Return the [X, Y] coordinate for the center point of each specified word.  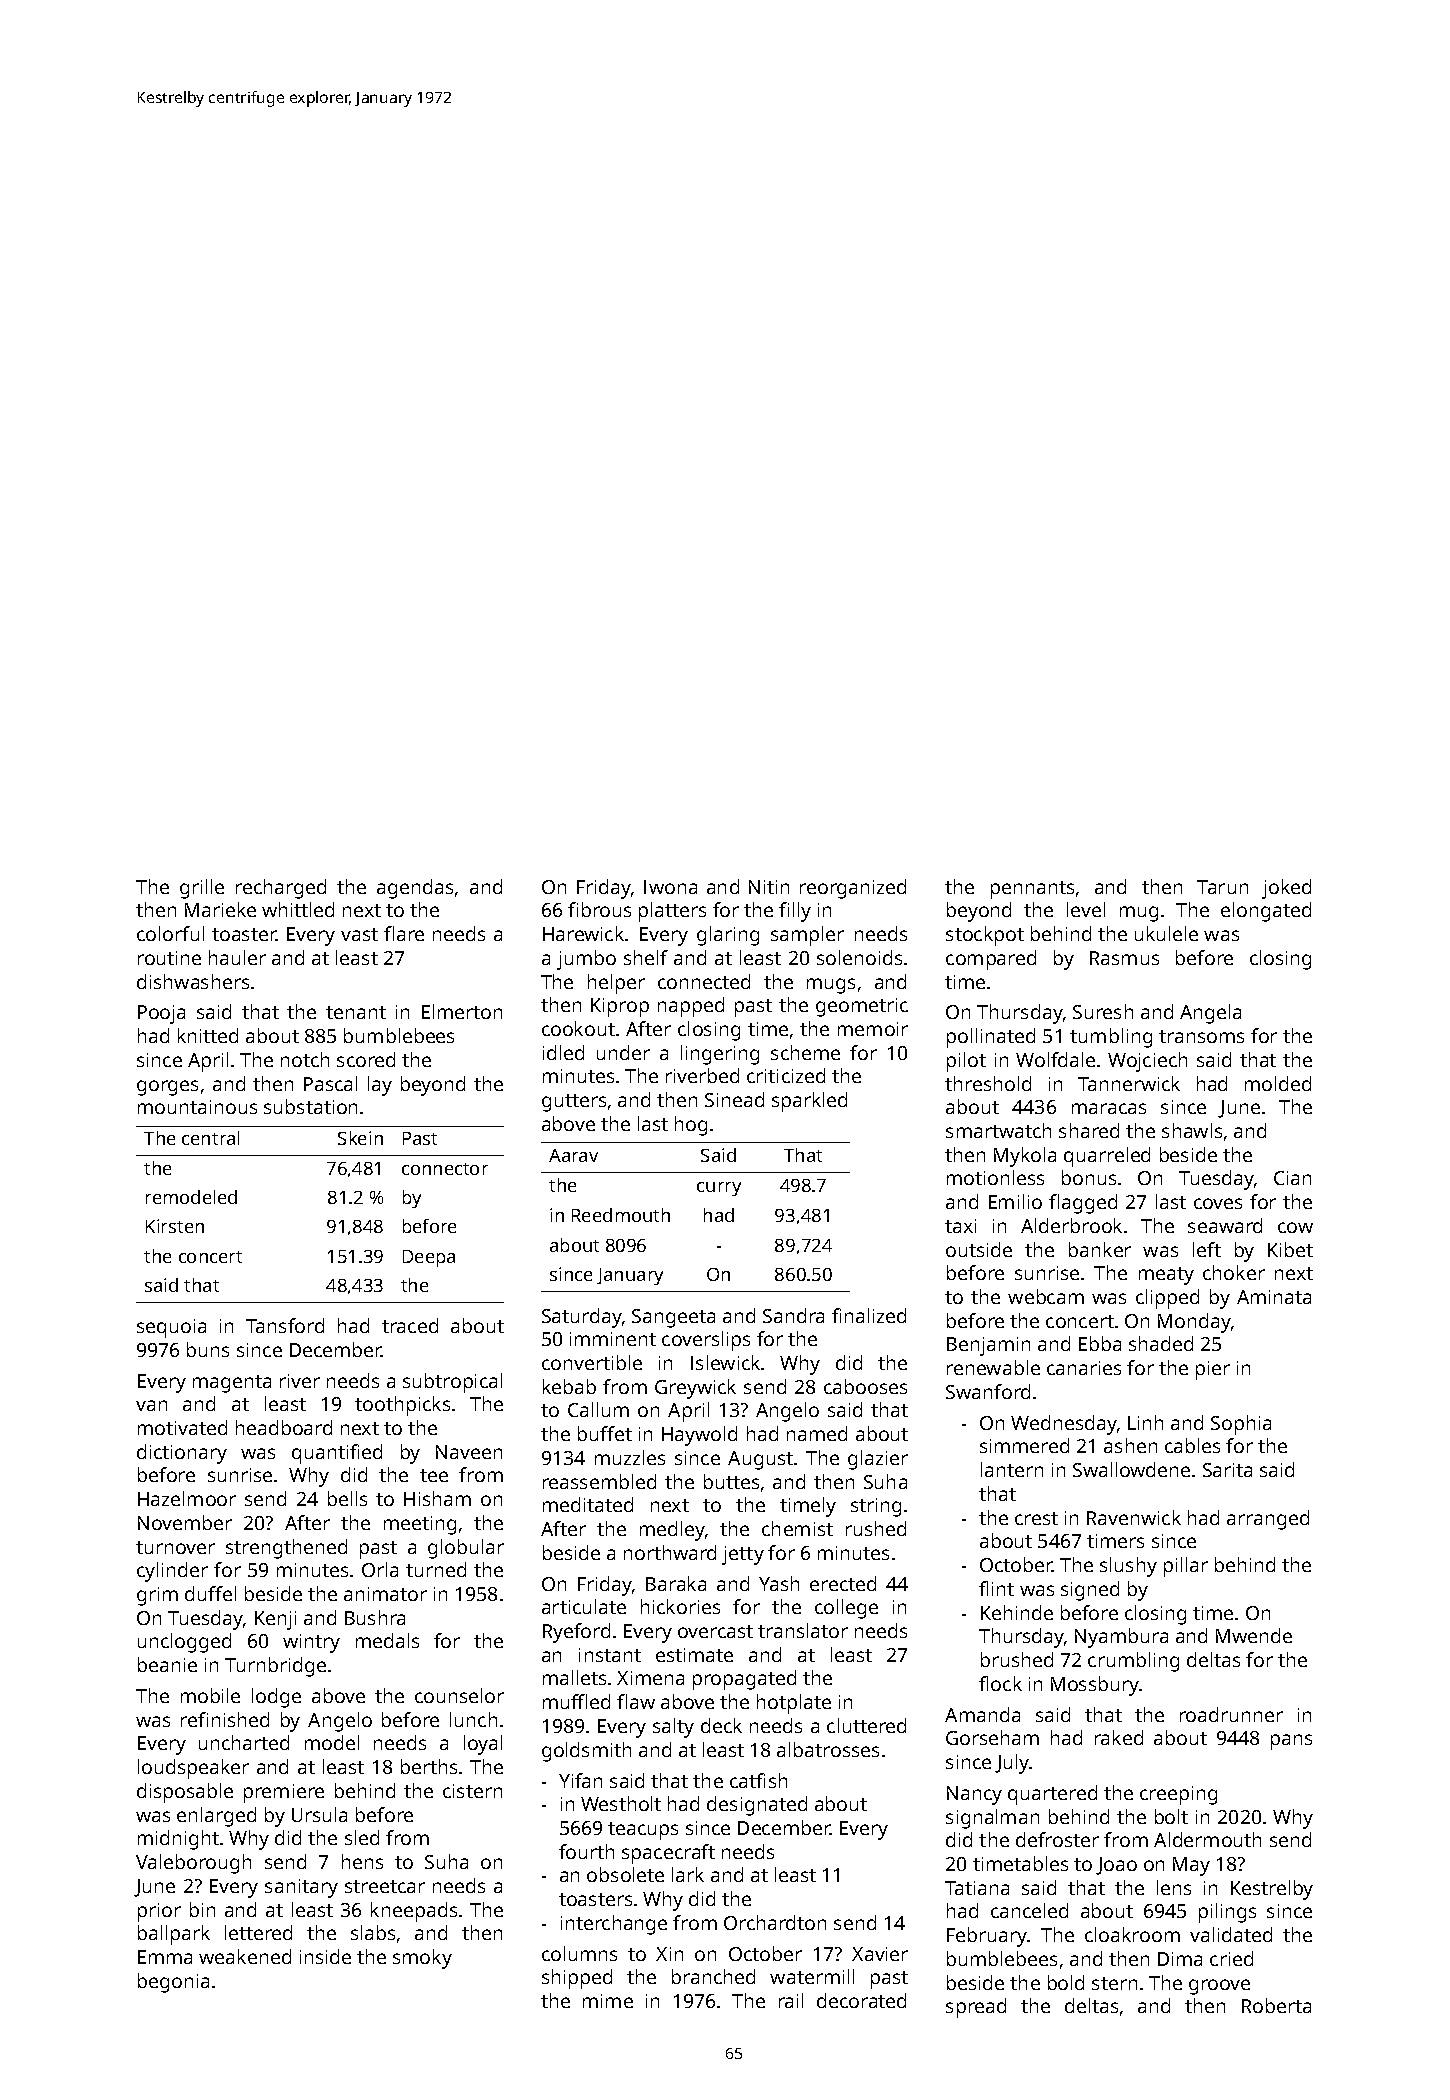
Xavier [880, 1954]
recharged [281, 889]
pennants [1032, 890]
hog [691, 1126]
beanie [167, 1664]
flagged [1083, 1204]
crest [1036, 1518]
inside [325, 1956]
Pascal [330, 1083]
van [151, 1405]
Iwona [670, 887]
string [876, 1507]
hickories [680, 1606]
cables [1192, 1445]
